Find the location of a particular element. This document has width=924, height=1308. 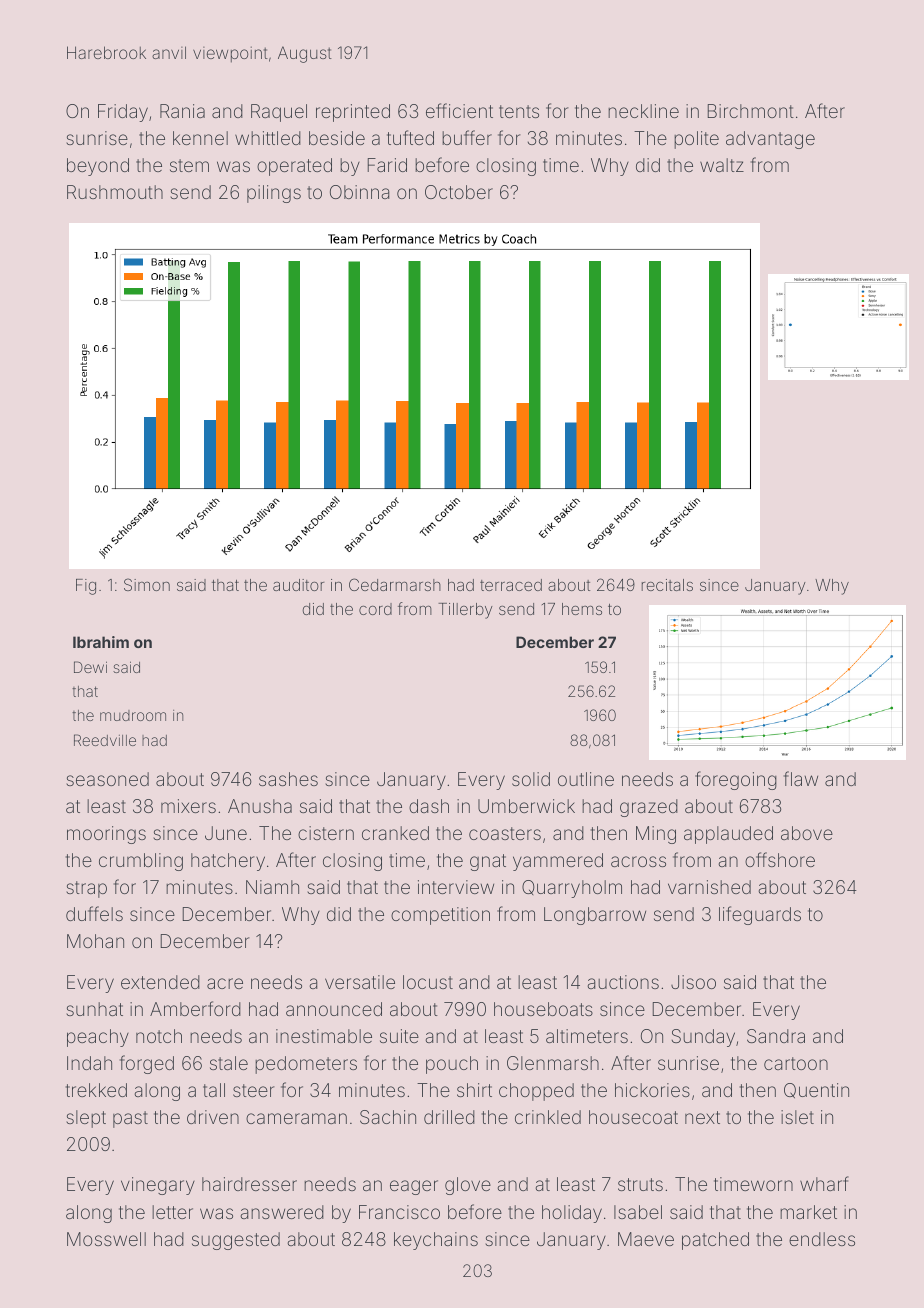

efficient is located at coordinates (459, 110).
